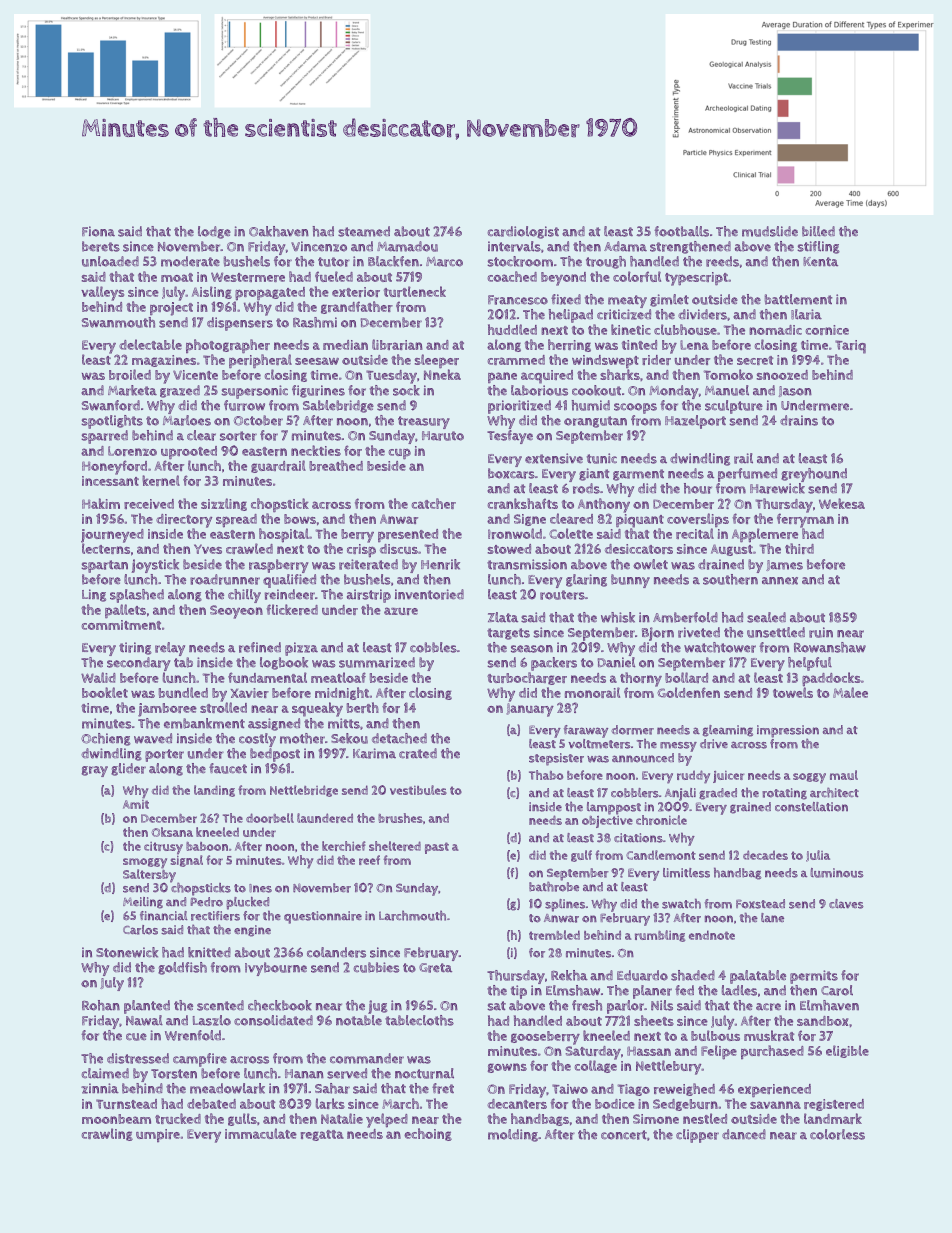  Describe the element at coordinates (273, 1020) in the document. I see `consolidated` at that location.
